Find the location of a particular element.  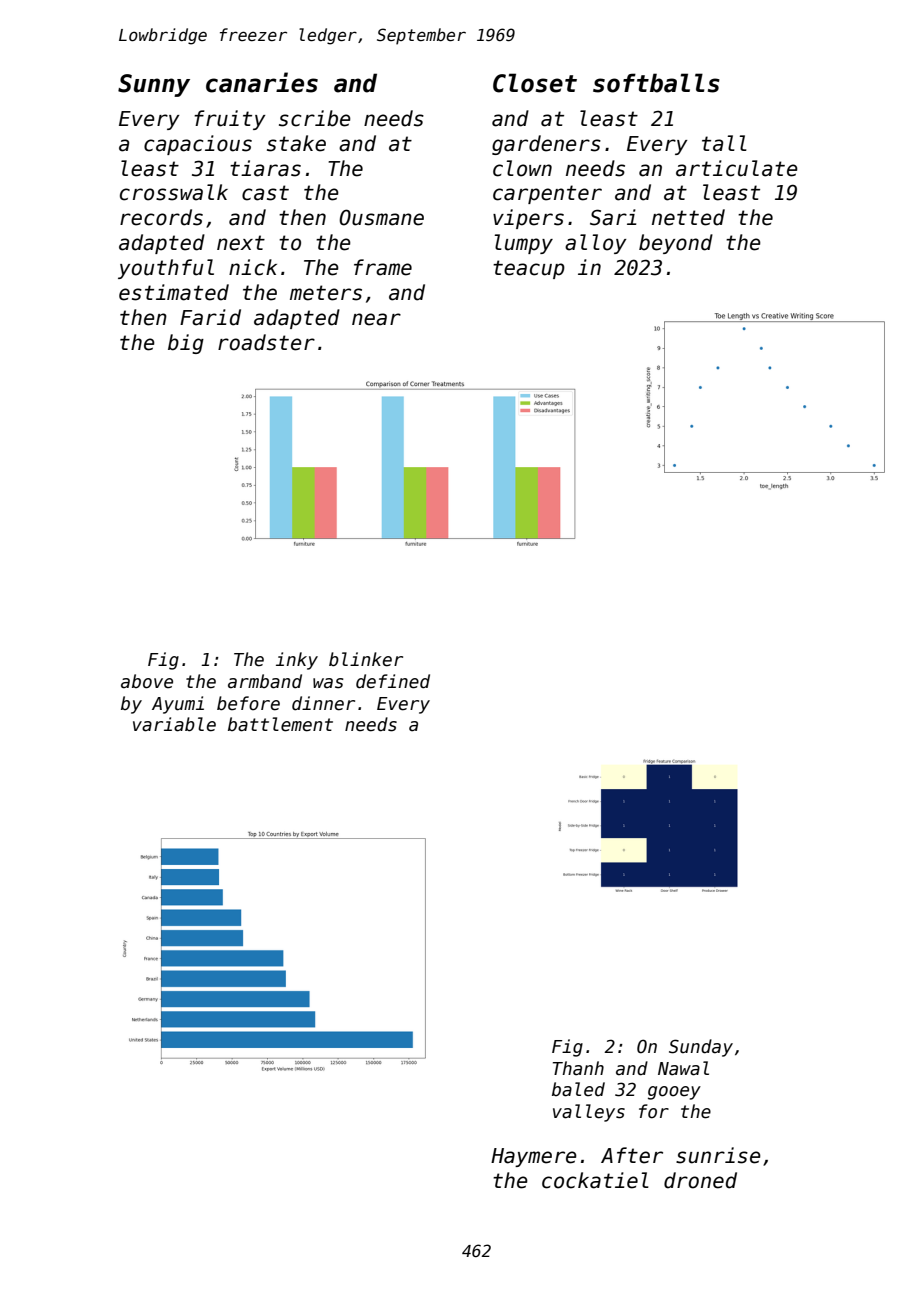

Thanh is located at coordinates (578, 1068).
